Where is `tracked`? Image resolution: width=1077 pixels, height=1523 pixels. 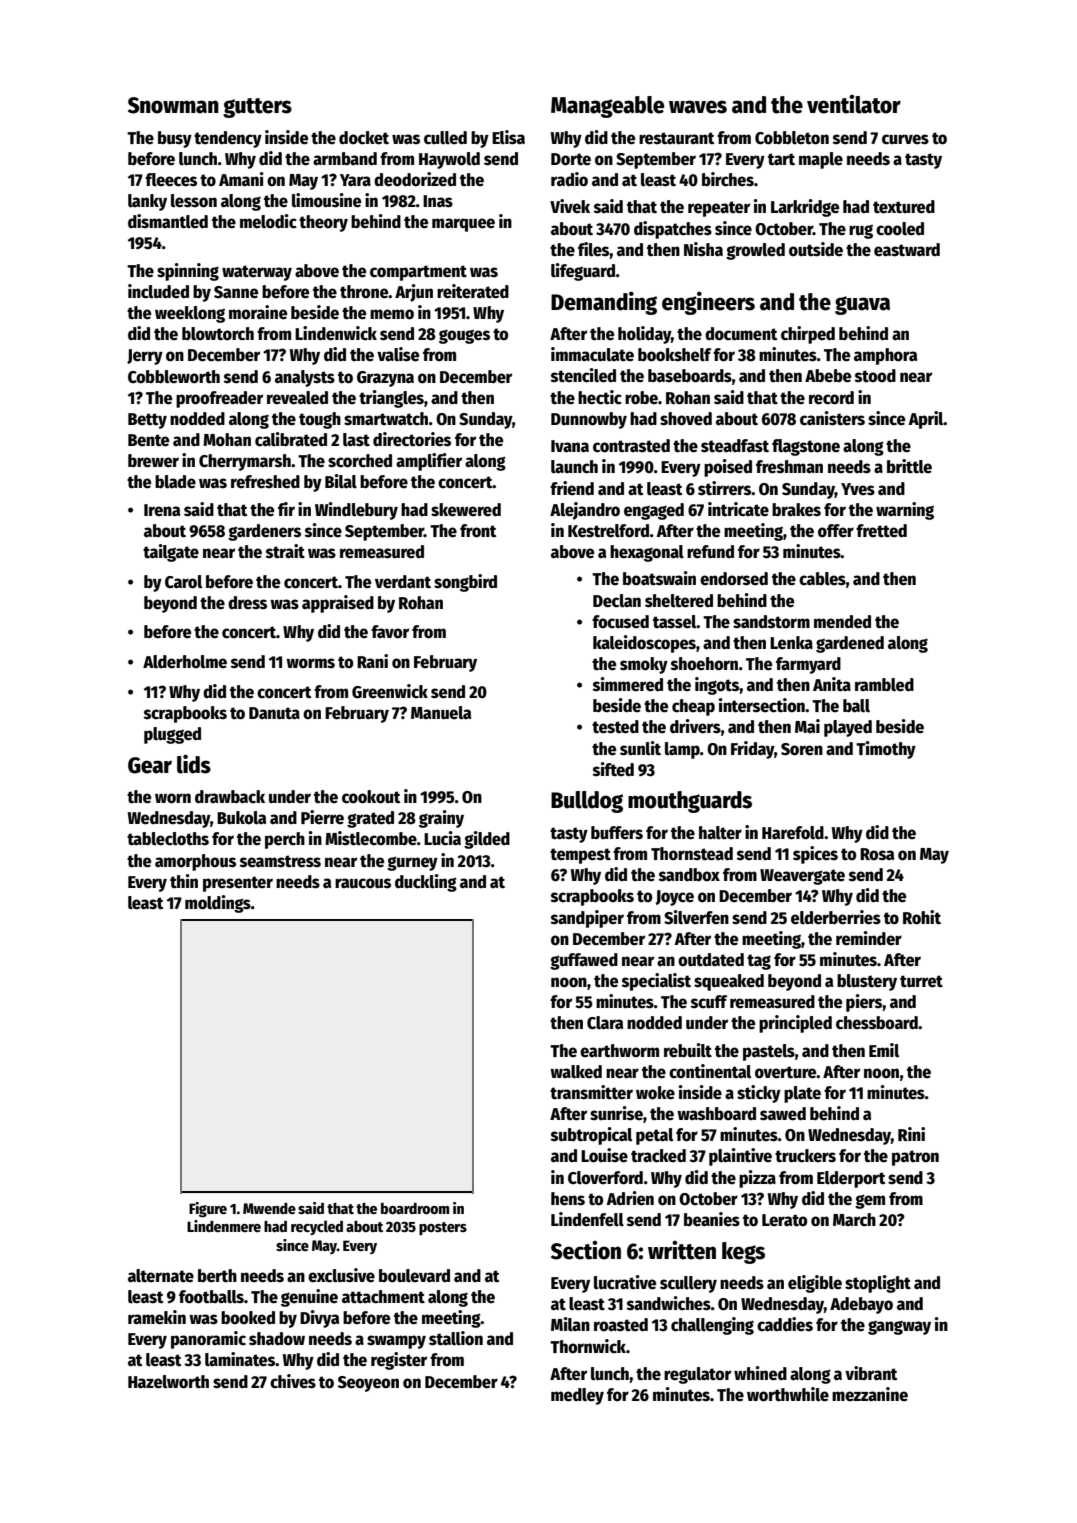
tracked is located at coordinates (658, 1156).
